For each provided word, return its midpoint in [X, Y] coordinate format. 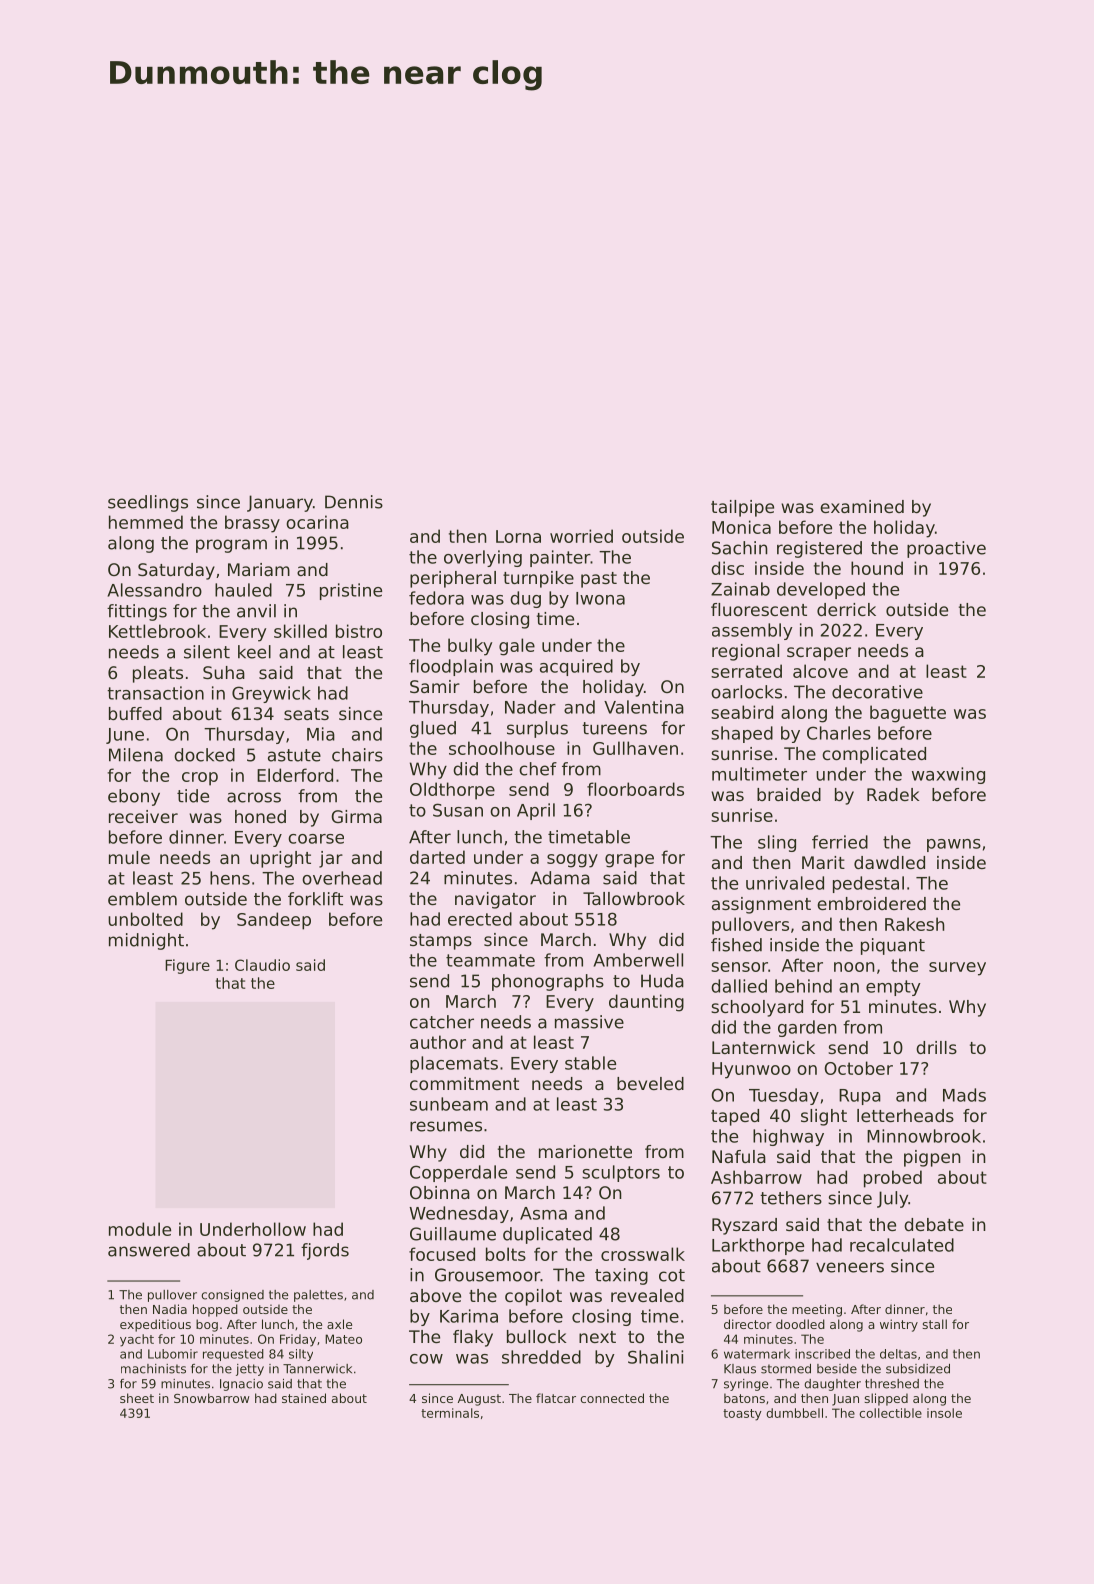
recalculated [902, 1245]
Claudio [262, 965]
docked [204, 755]
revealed [647, 1295]
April [536, 811]
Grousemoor [487, 1275]
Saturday [176, 571]
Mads [964, 1095]
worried [581, 536]
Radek [893, 794]
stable [590, 1063]
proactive [946, 549]
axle [339, 1324]
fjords [325, 1251]
